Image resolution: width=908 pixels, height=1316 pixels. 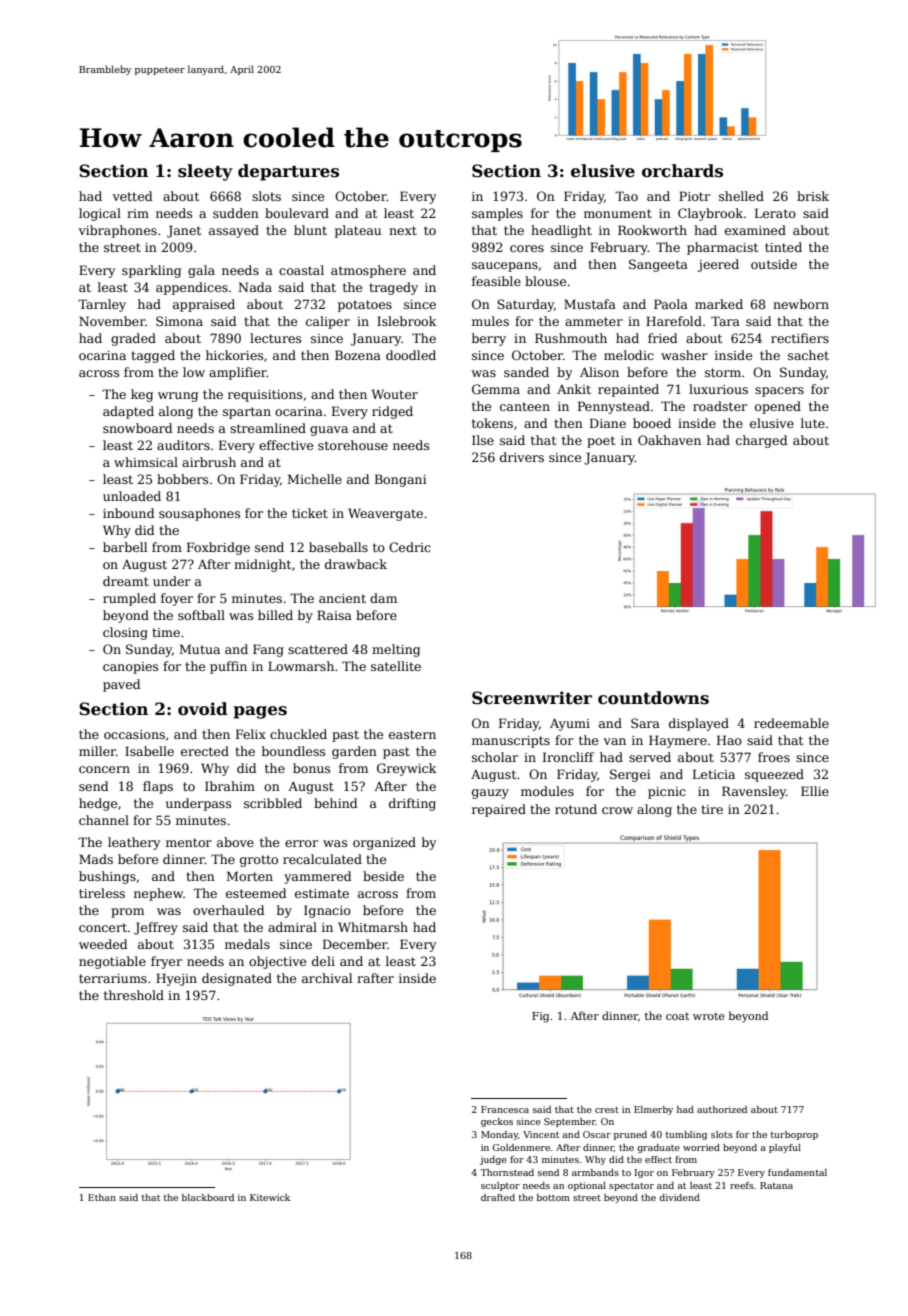 I want to click on Kitewick, so click(x=270, y=1197).
